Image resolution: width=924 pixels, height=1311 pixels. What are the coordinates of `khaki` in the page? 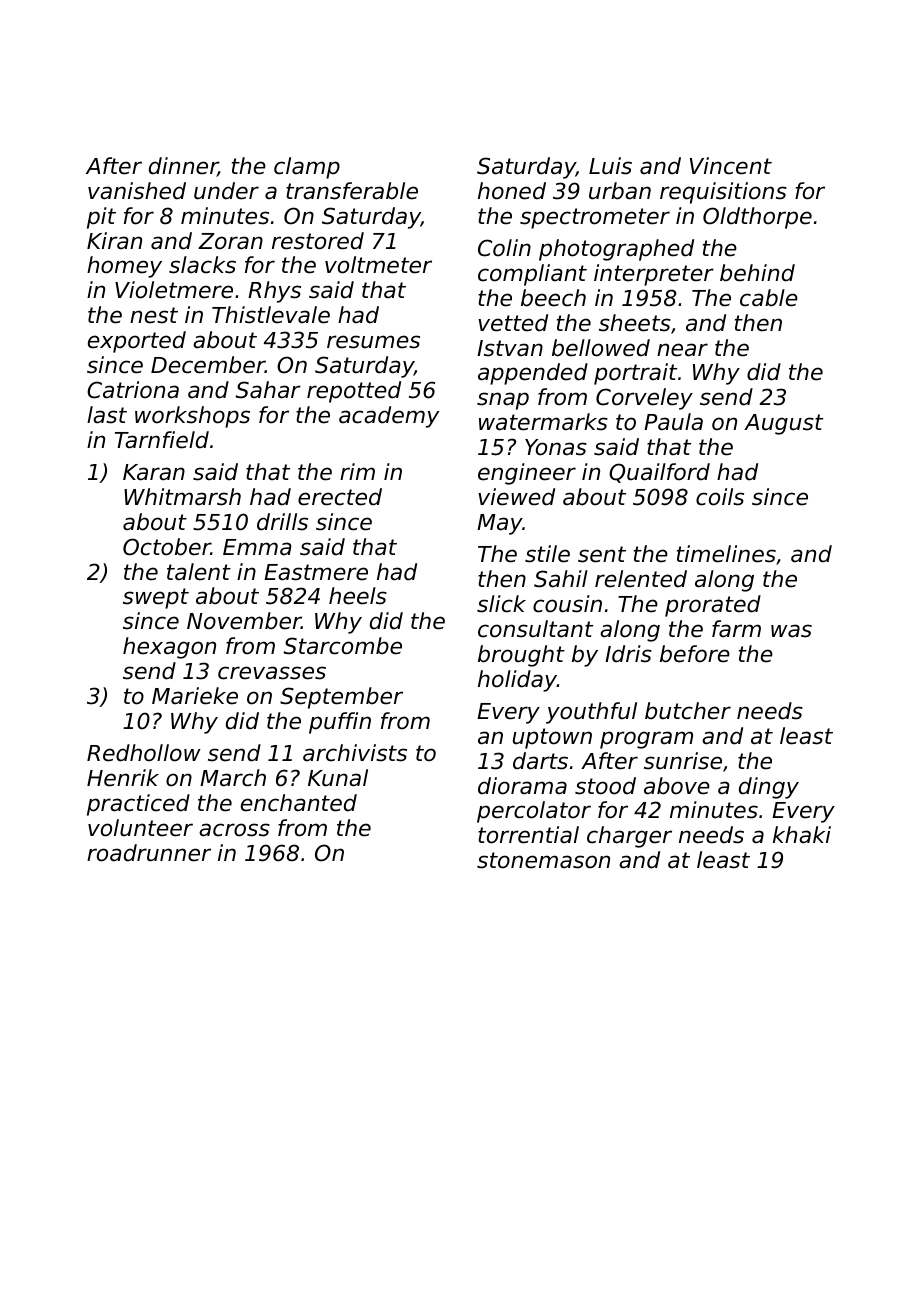 It's located at (802, 835).
